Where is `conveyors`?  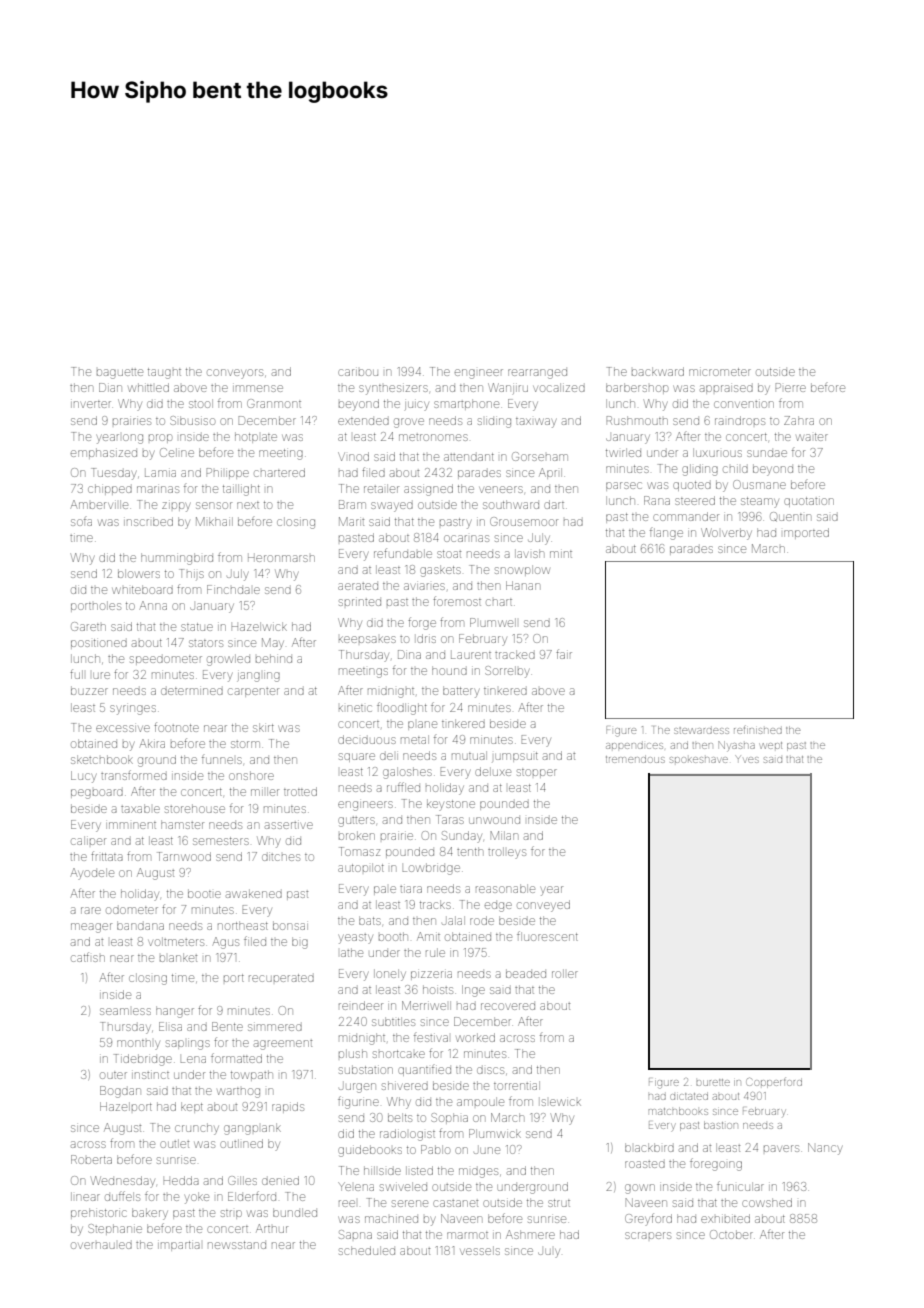 conveyors is located at coordinates (235, 374).
